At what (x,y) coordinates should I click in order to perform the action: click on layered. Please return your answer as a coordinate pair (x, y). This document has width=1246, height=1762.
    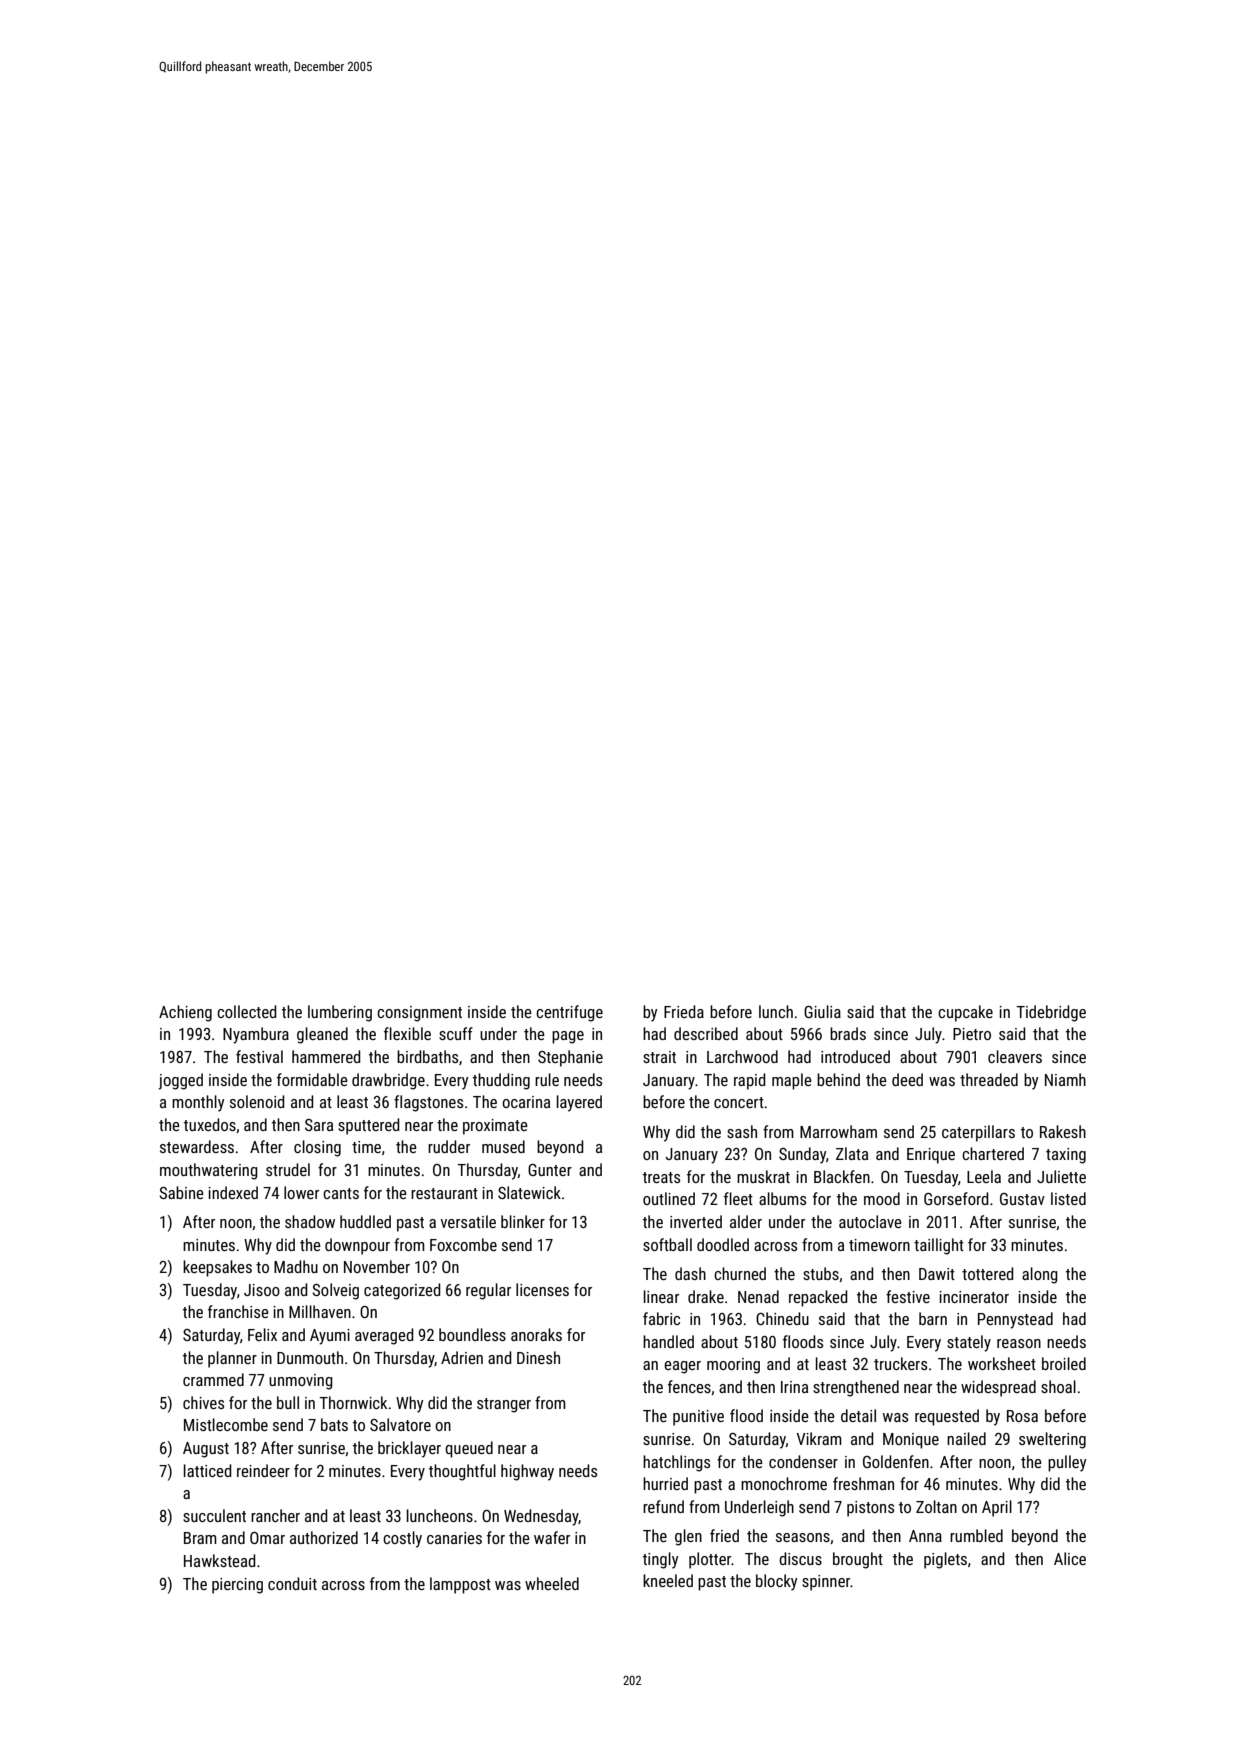
    Looking at the image, I should click on (579, 1103).
